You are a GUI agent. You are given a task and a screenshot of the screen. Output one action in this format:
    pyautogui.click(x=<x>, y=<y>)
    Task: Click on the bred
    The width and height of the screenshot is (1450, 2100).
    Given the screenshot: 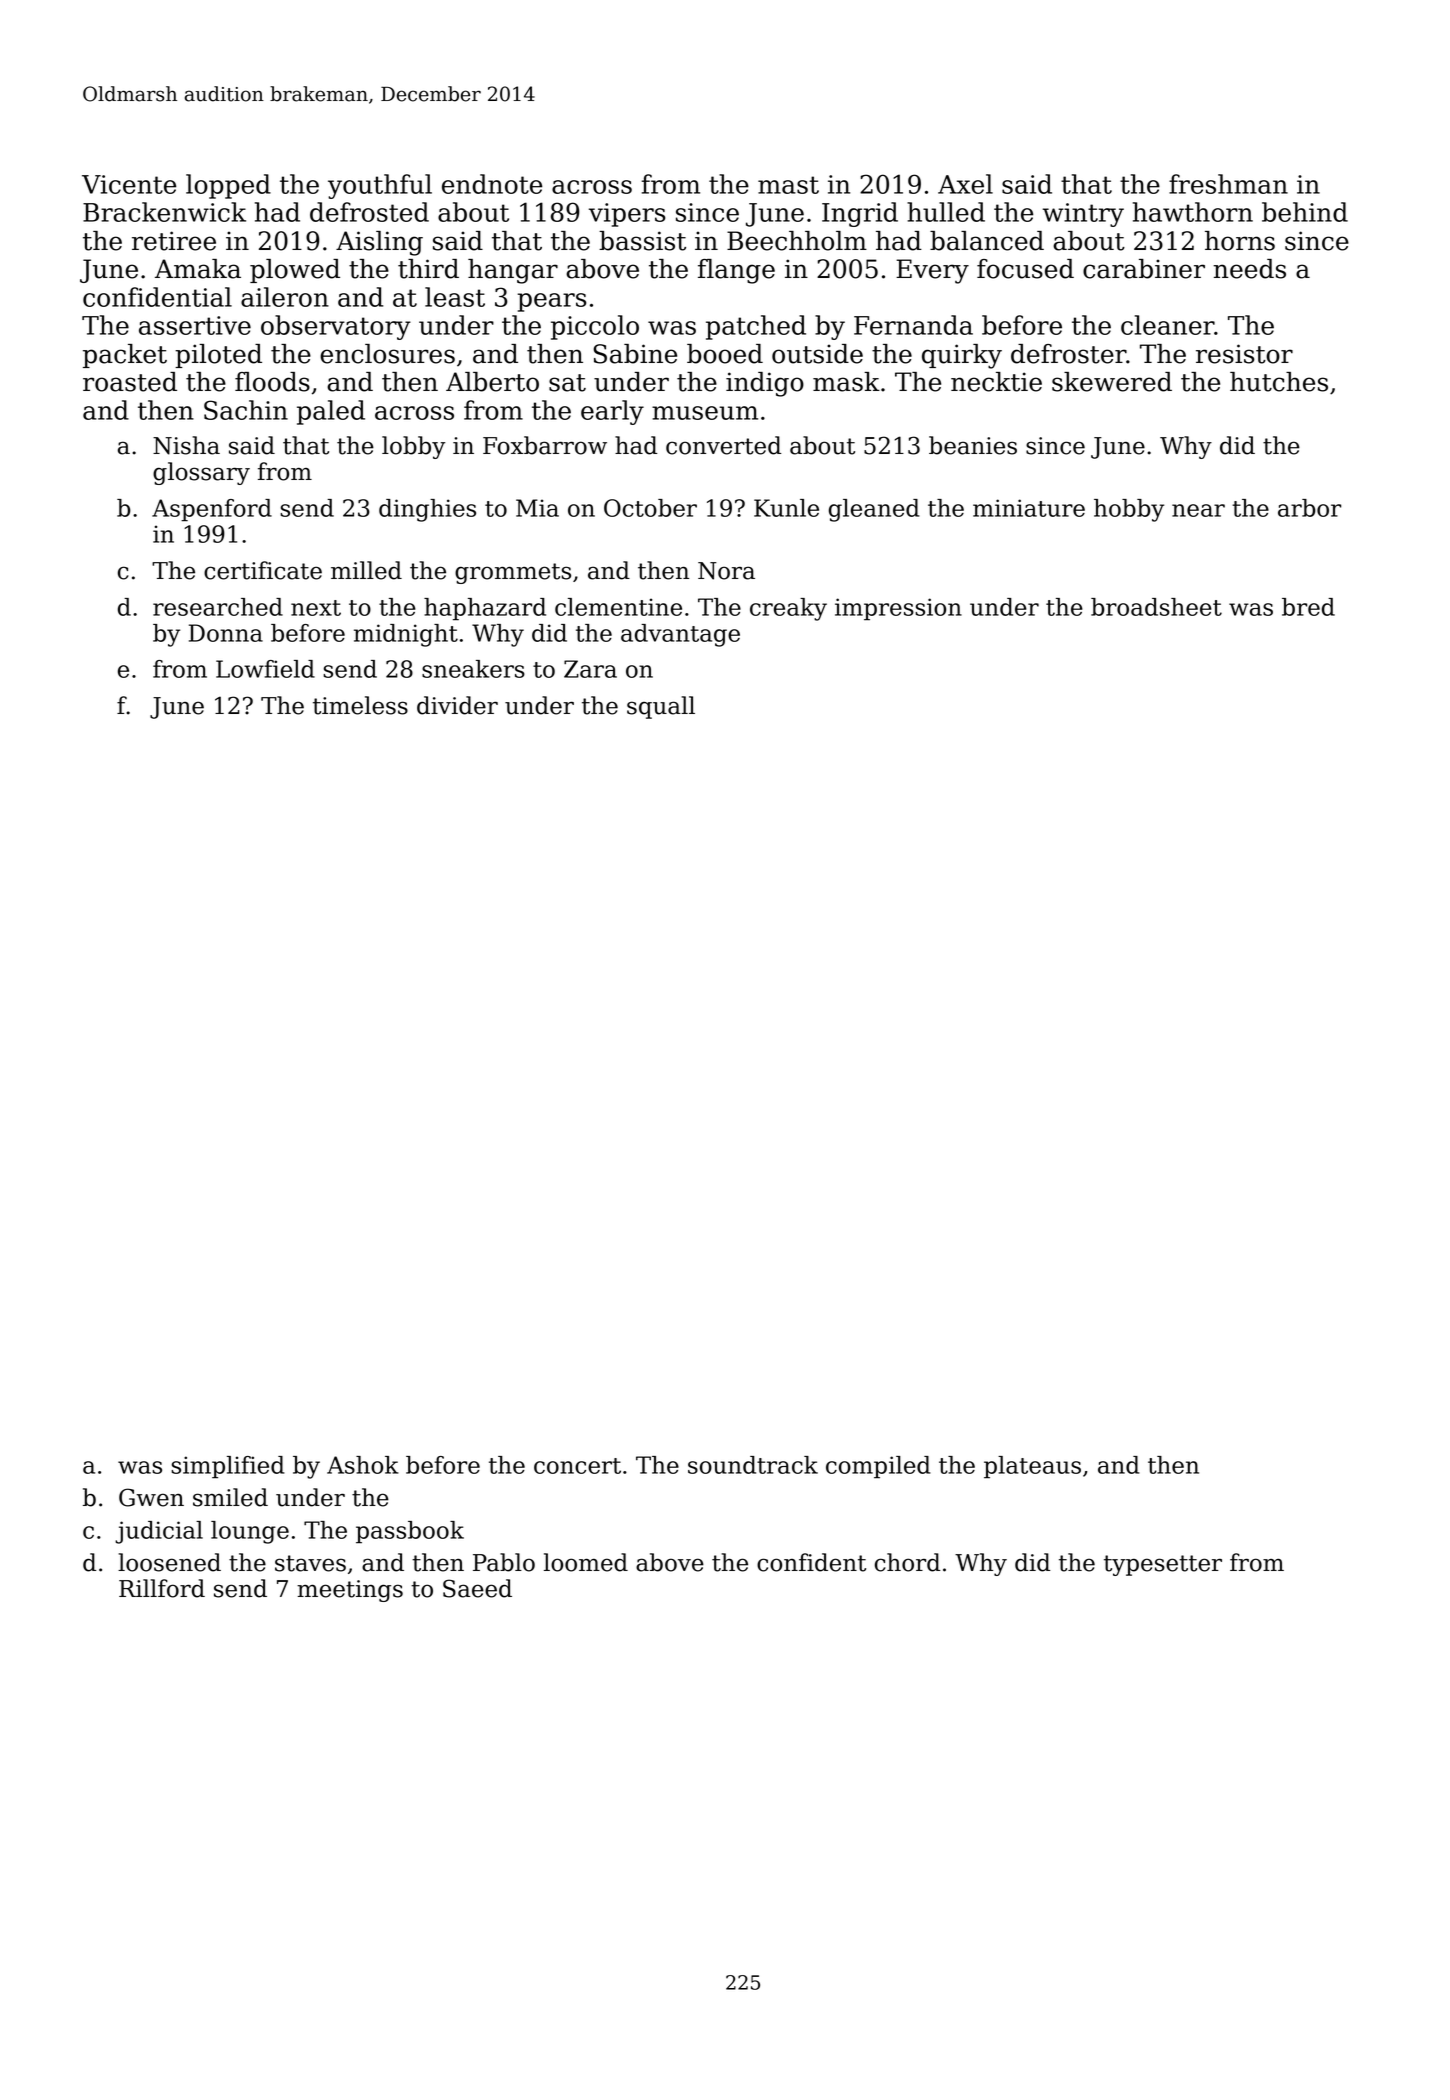 What is the action you would take?
    pyautogui.click(x=1308, y=607)
